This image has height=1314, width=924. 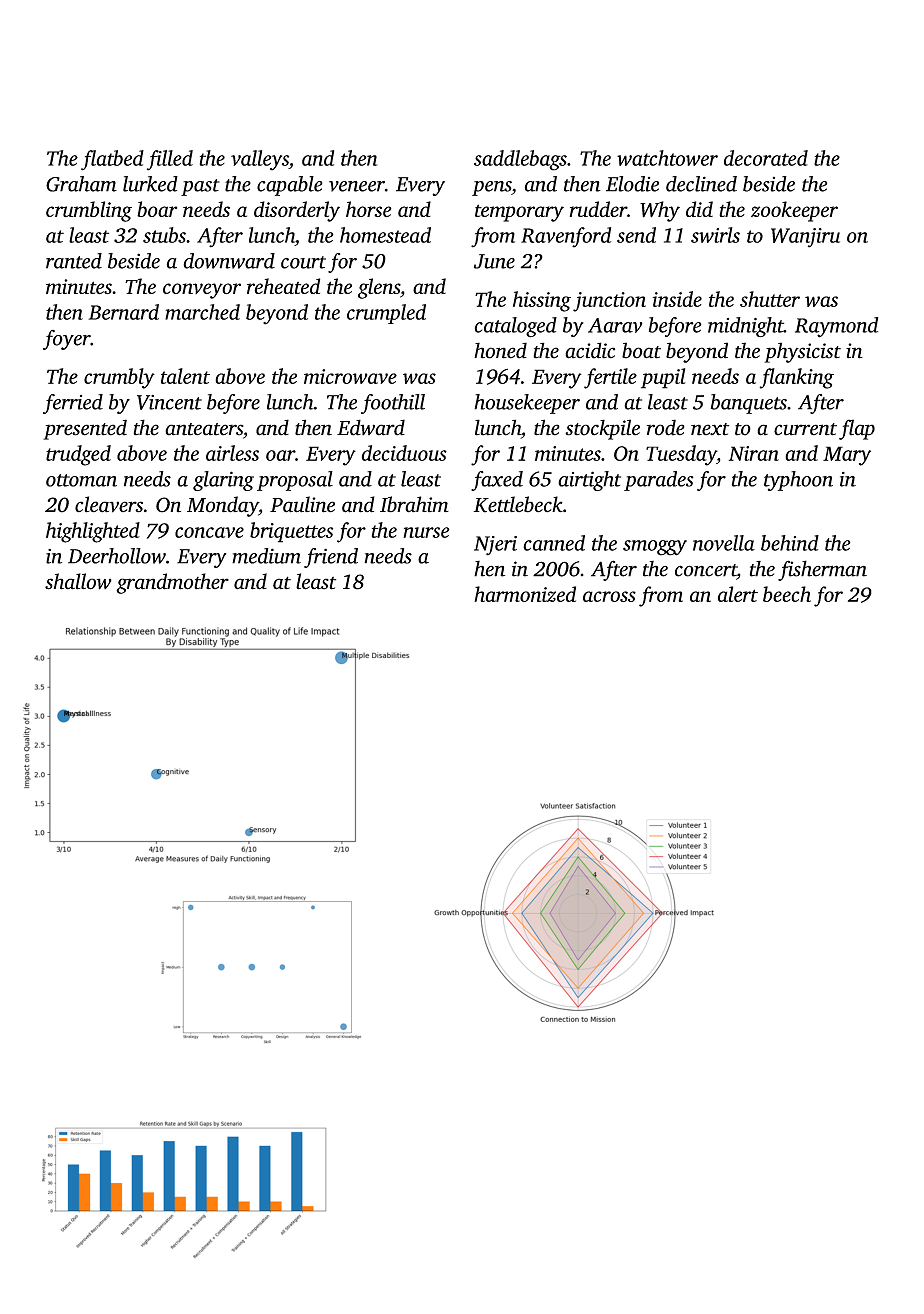 I want to click on watchtower, so click(x=667, y=158).
